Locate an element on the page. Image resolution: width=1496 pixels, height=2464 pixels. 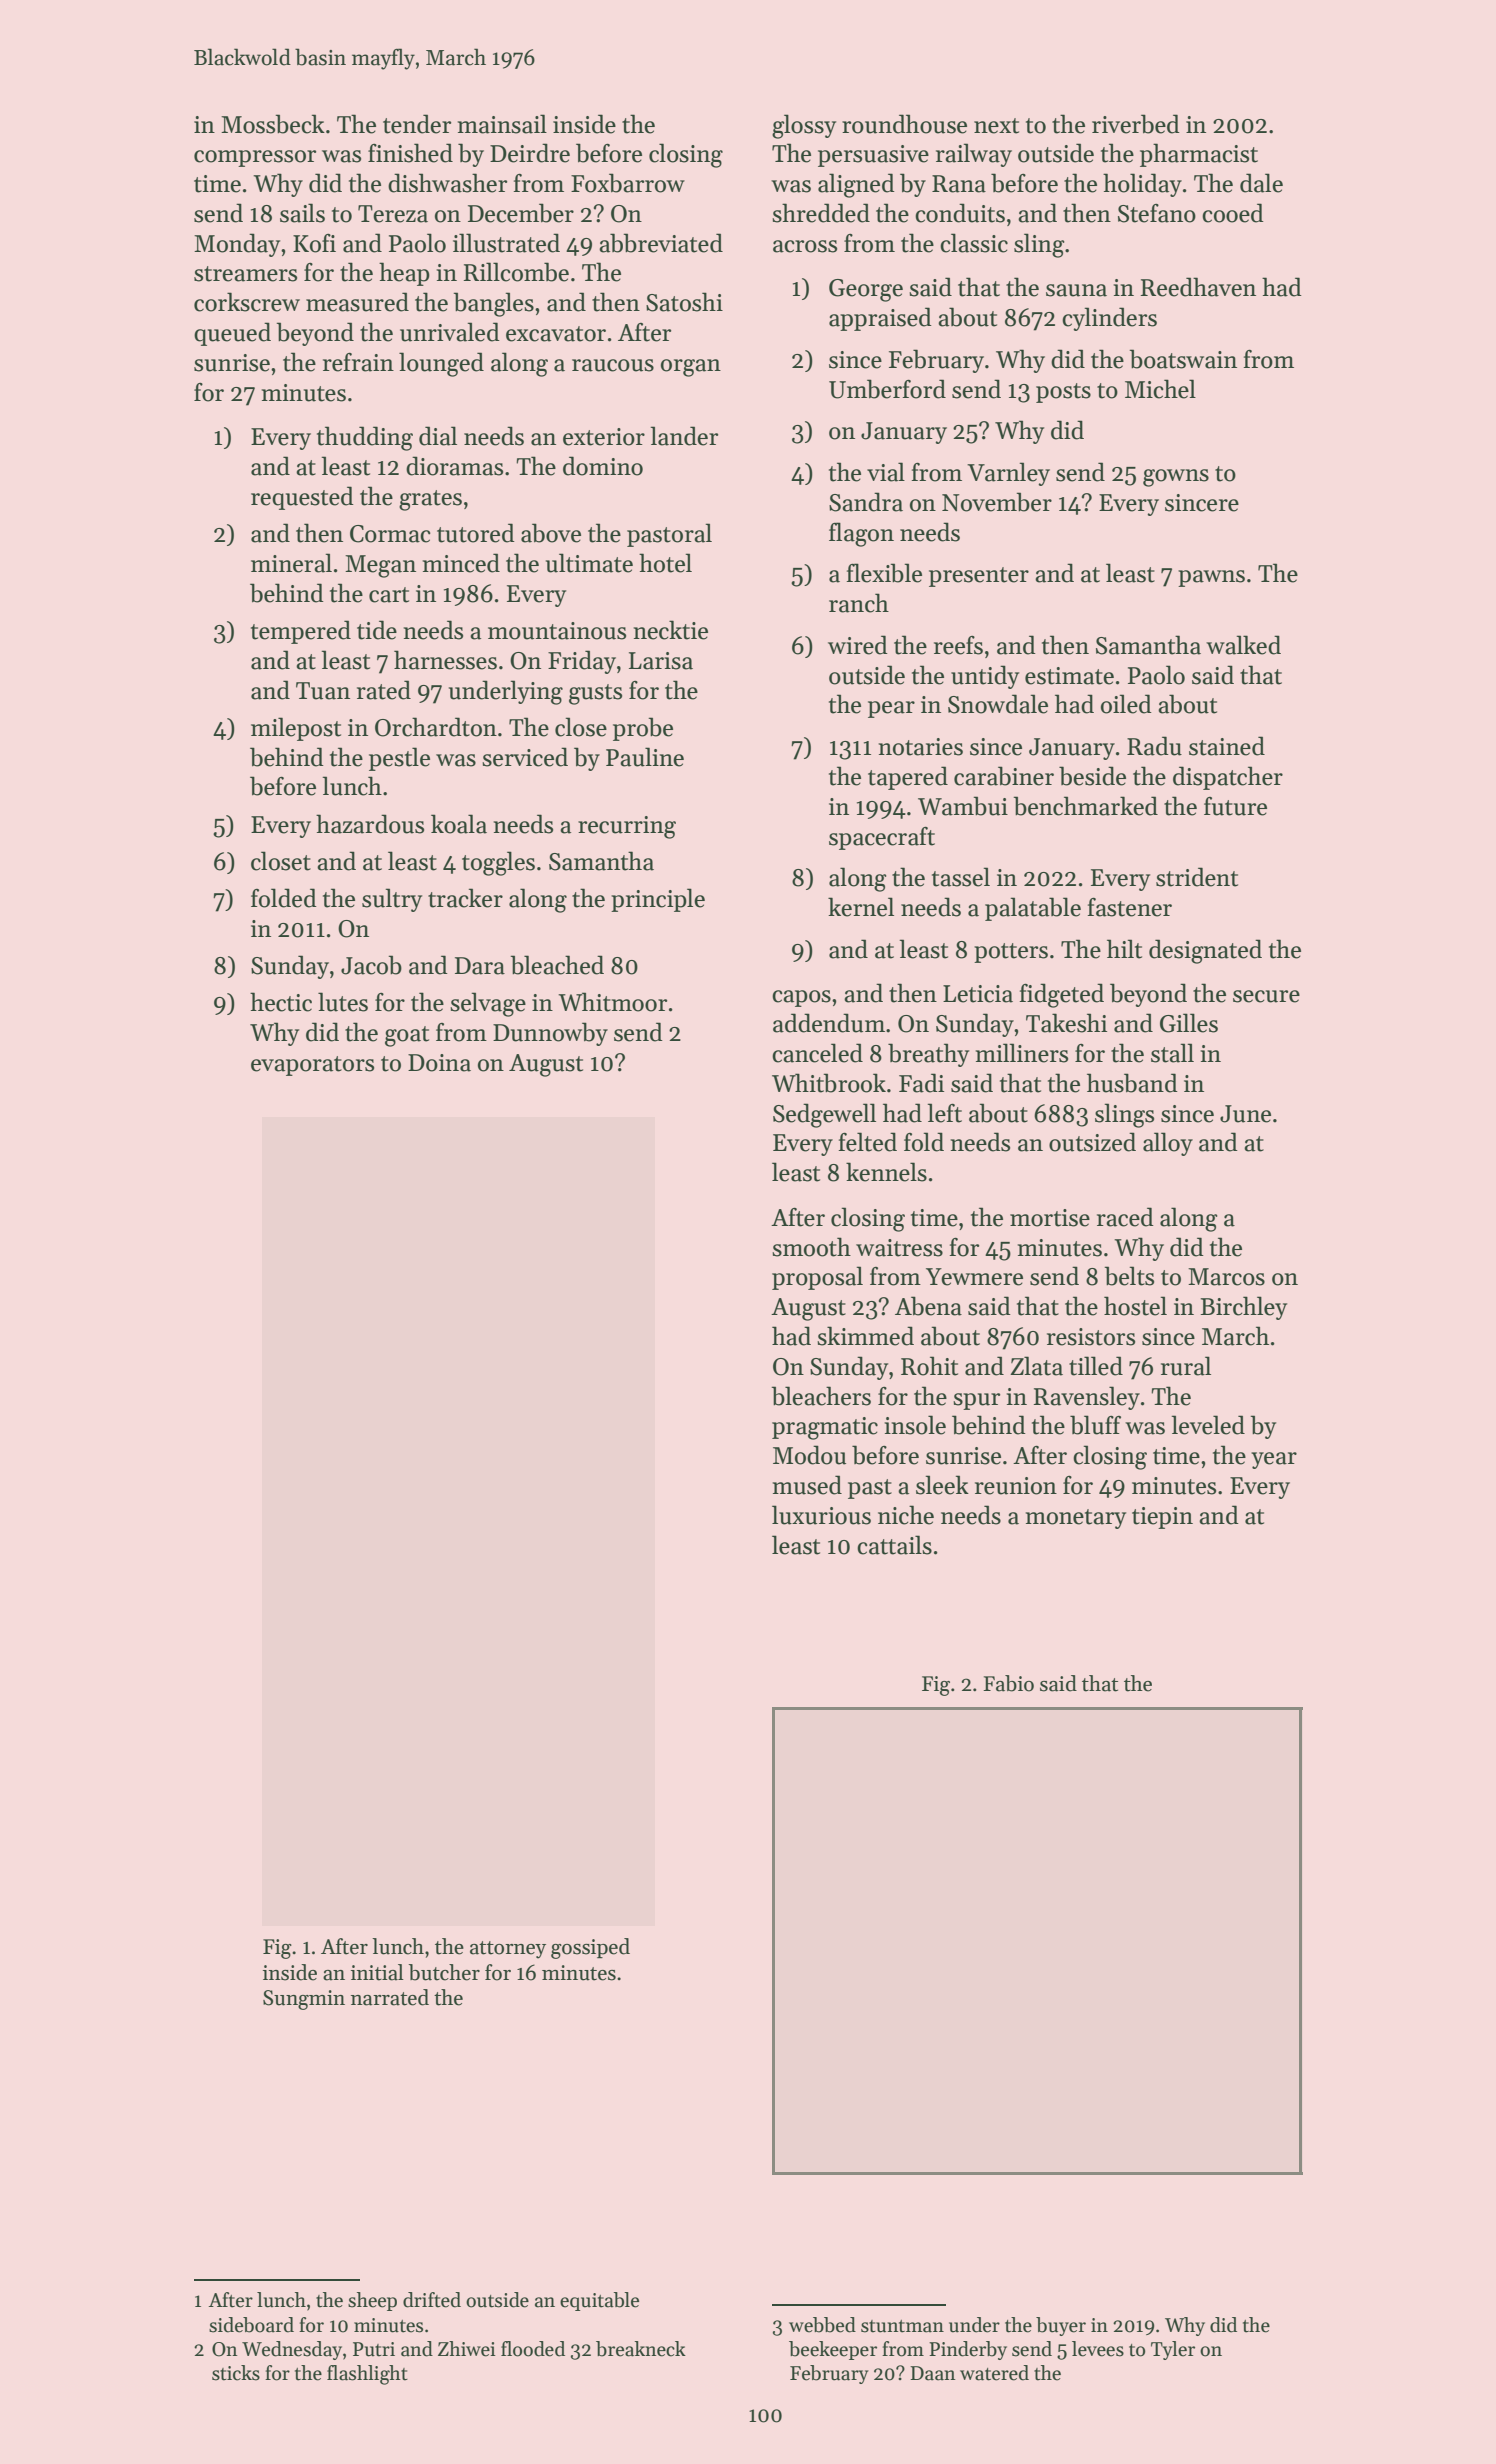
gossiped is located at coordinates (590, 1948).
